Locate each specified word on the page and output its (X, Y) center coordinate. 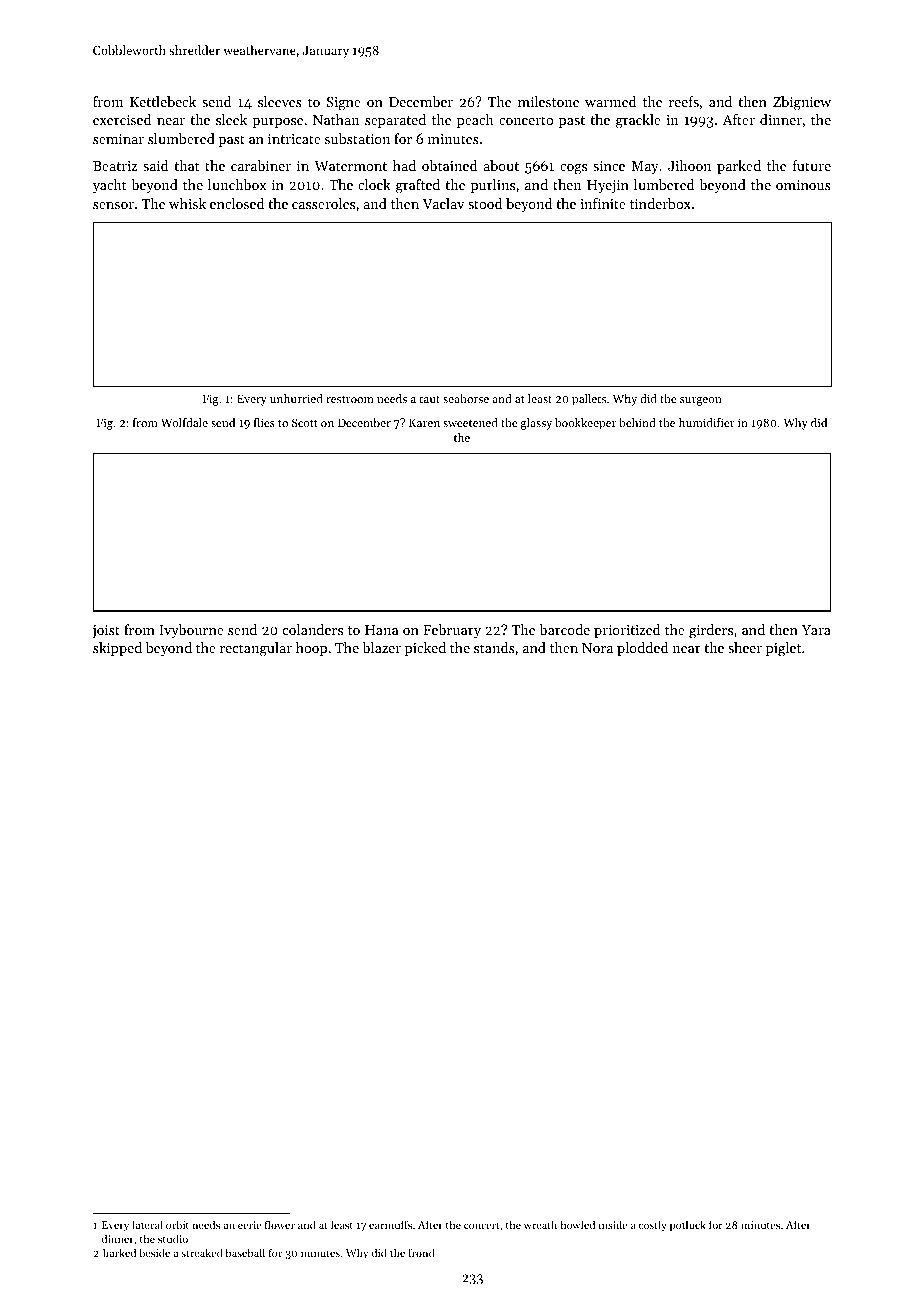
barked (119, 1252)
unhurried (296, 398)
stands (494, 647)
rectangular (256, 649)
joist (106, 631)
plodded (643, 649)
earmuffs (390, 1224)
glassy (536, 424)
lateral (147, 1224)
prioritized (627, 631)
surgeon (701, 401)
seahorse (466, 398)
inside (613, 1224)
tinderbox (660, 203)
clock (374, 184)
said (156, 165)
